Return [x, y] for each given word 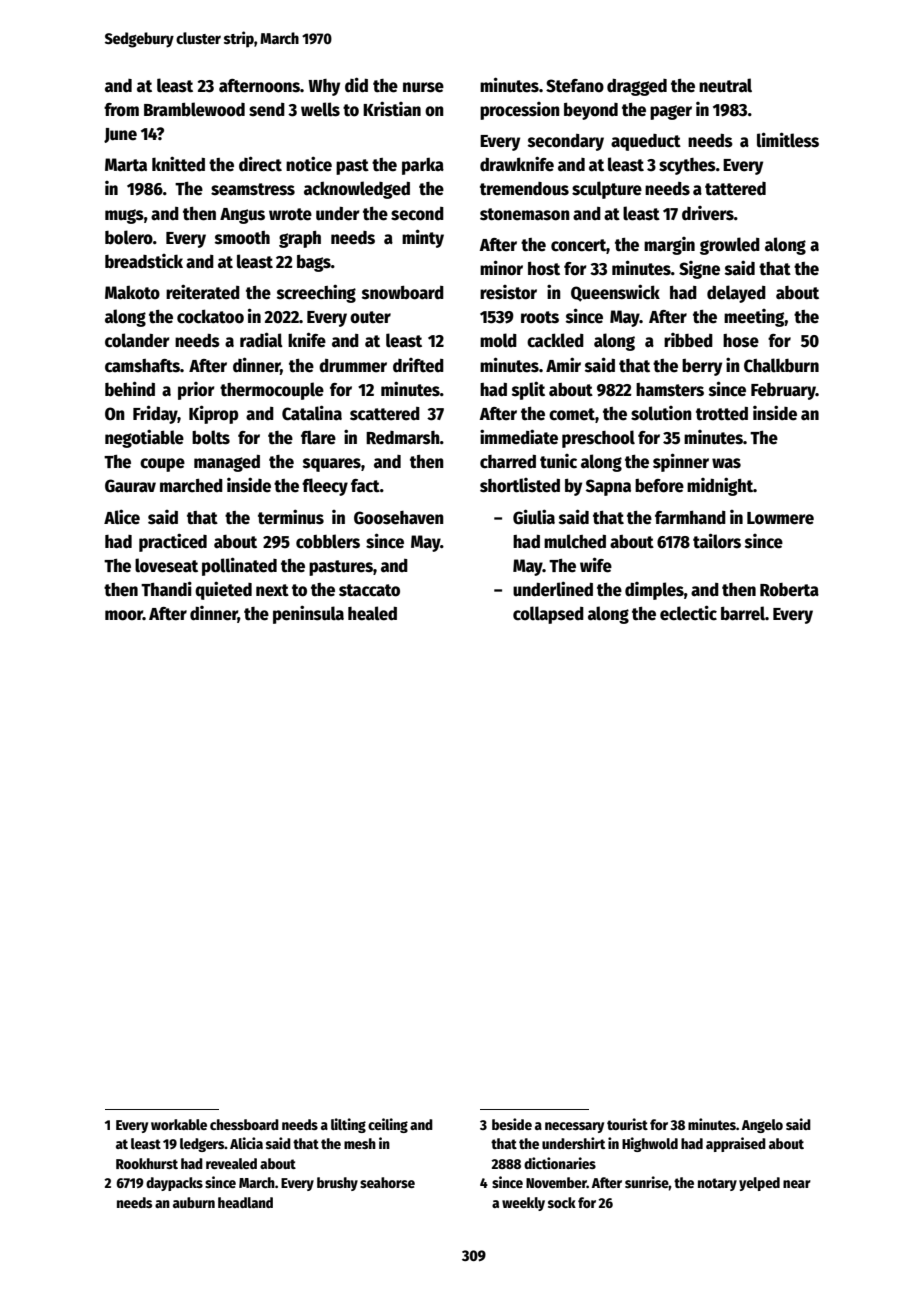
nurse [423, 87]
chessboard [244, 1124]
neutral [725, 85]
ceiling [388, 1125]
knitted [178, 164]
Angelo [762, 1126]
